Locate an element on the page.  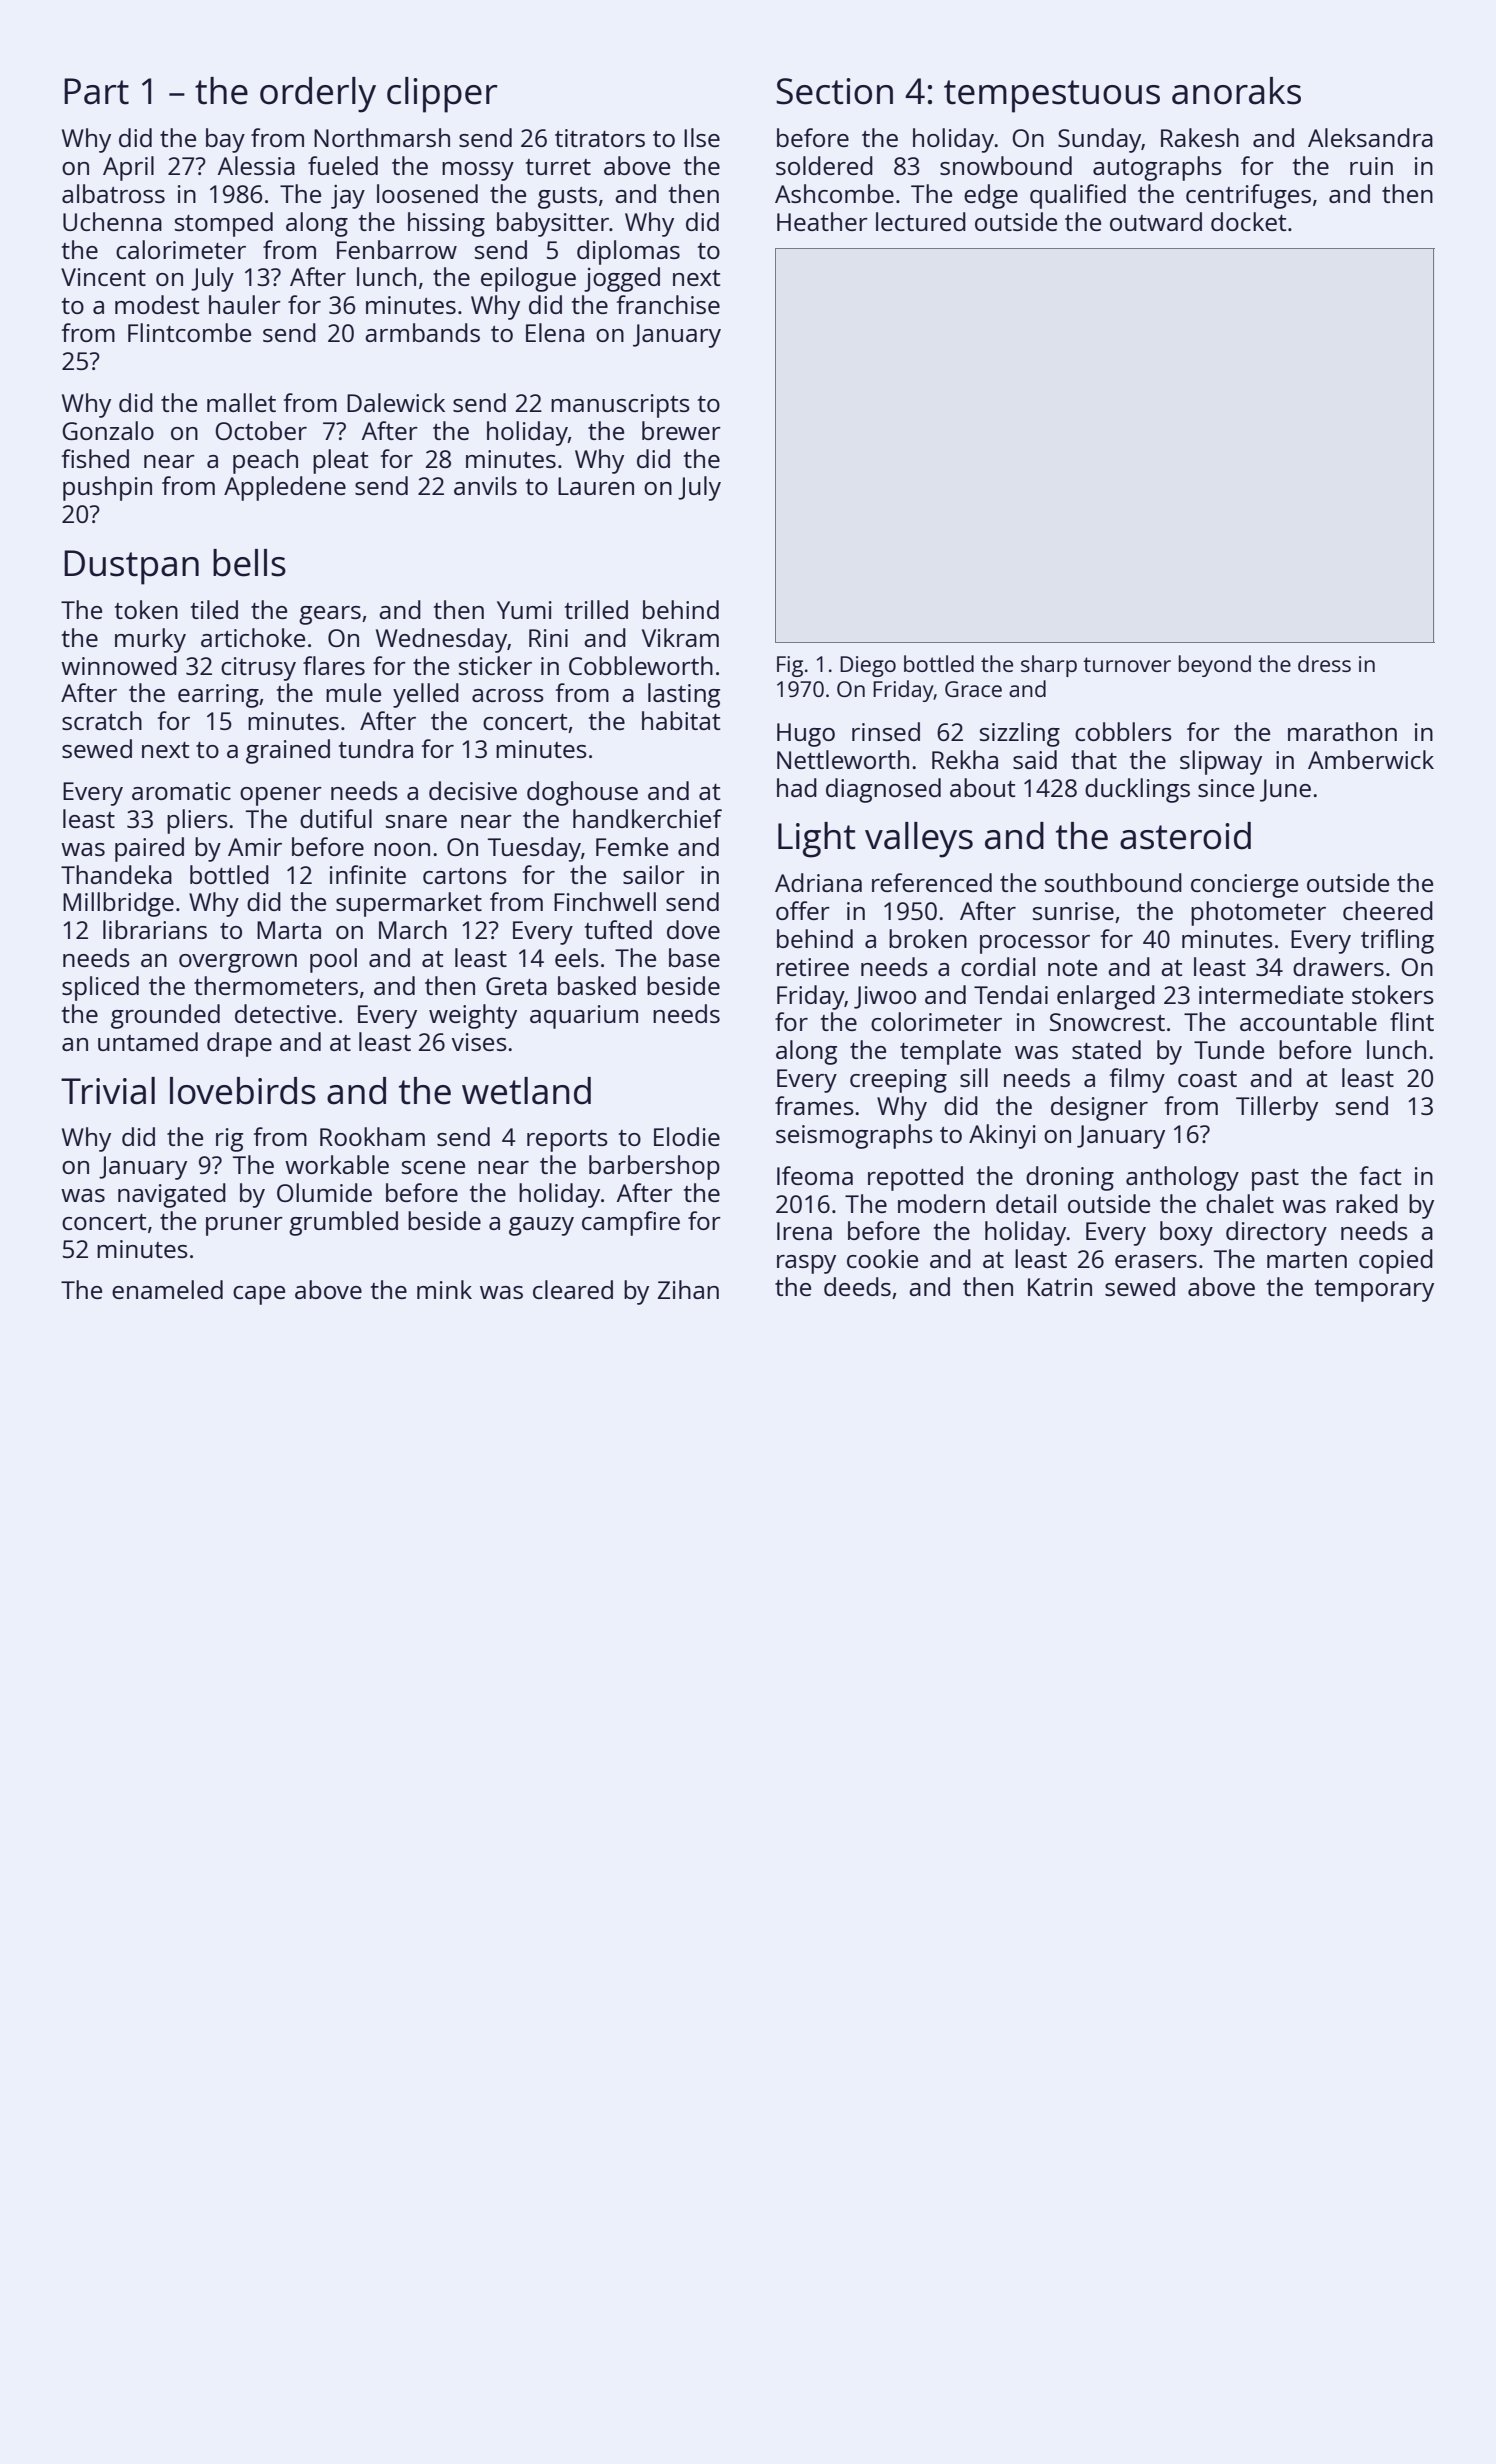
doghouse is located at coordinates (582, 793).
